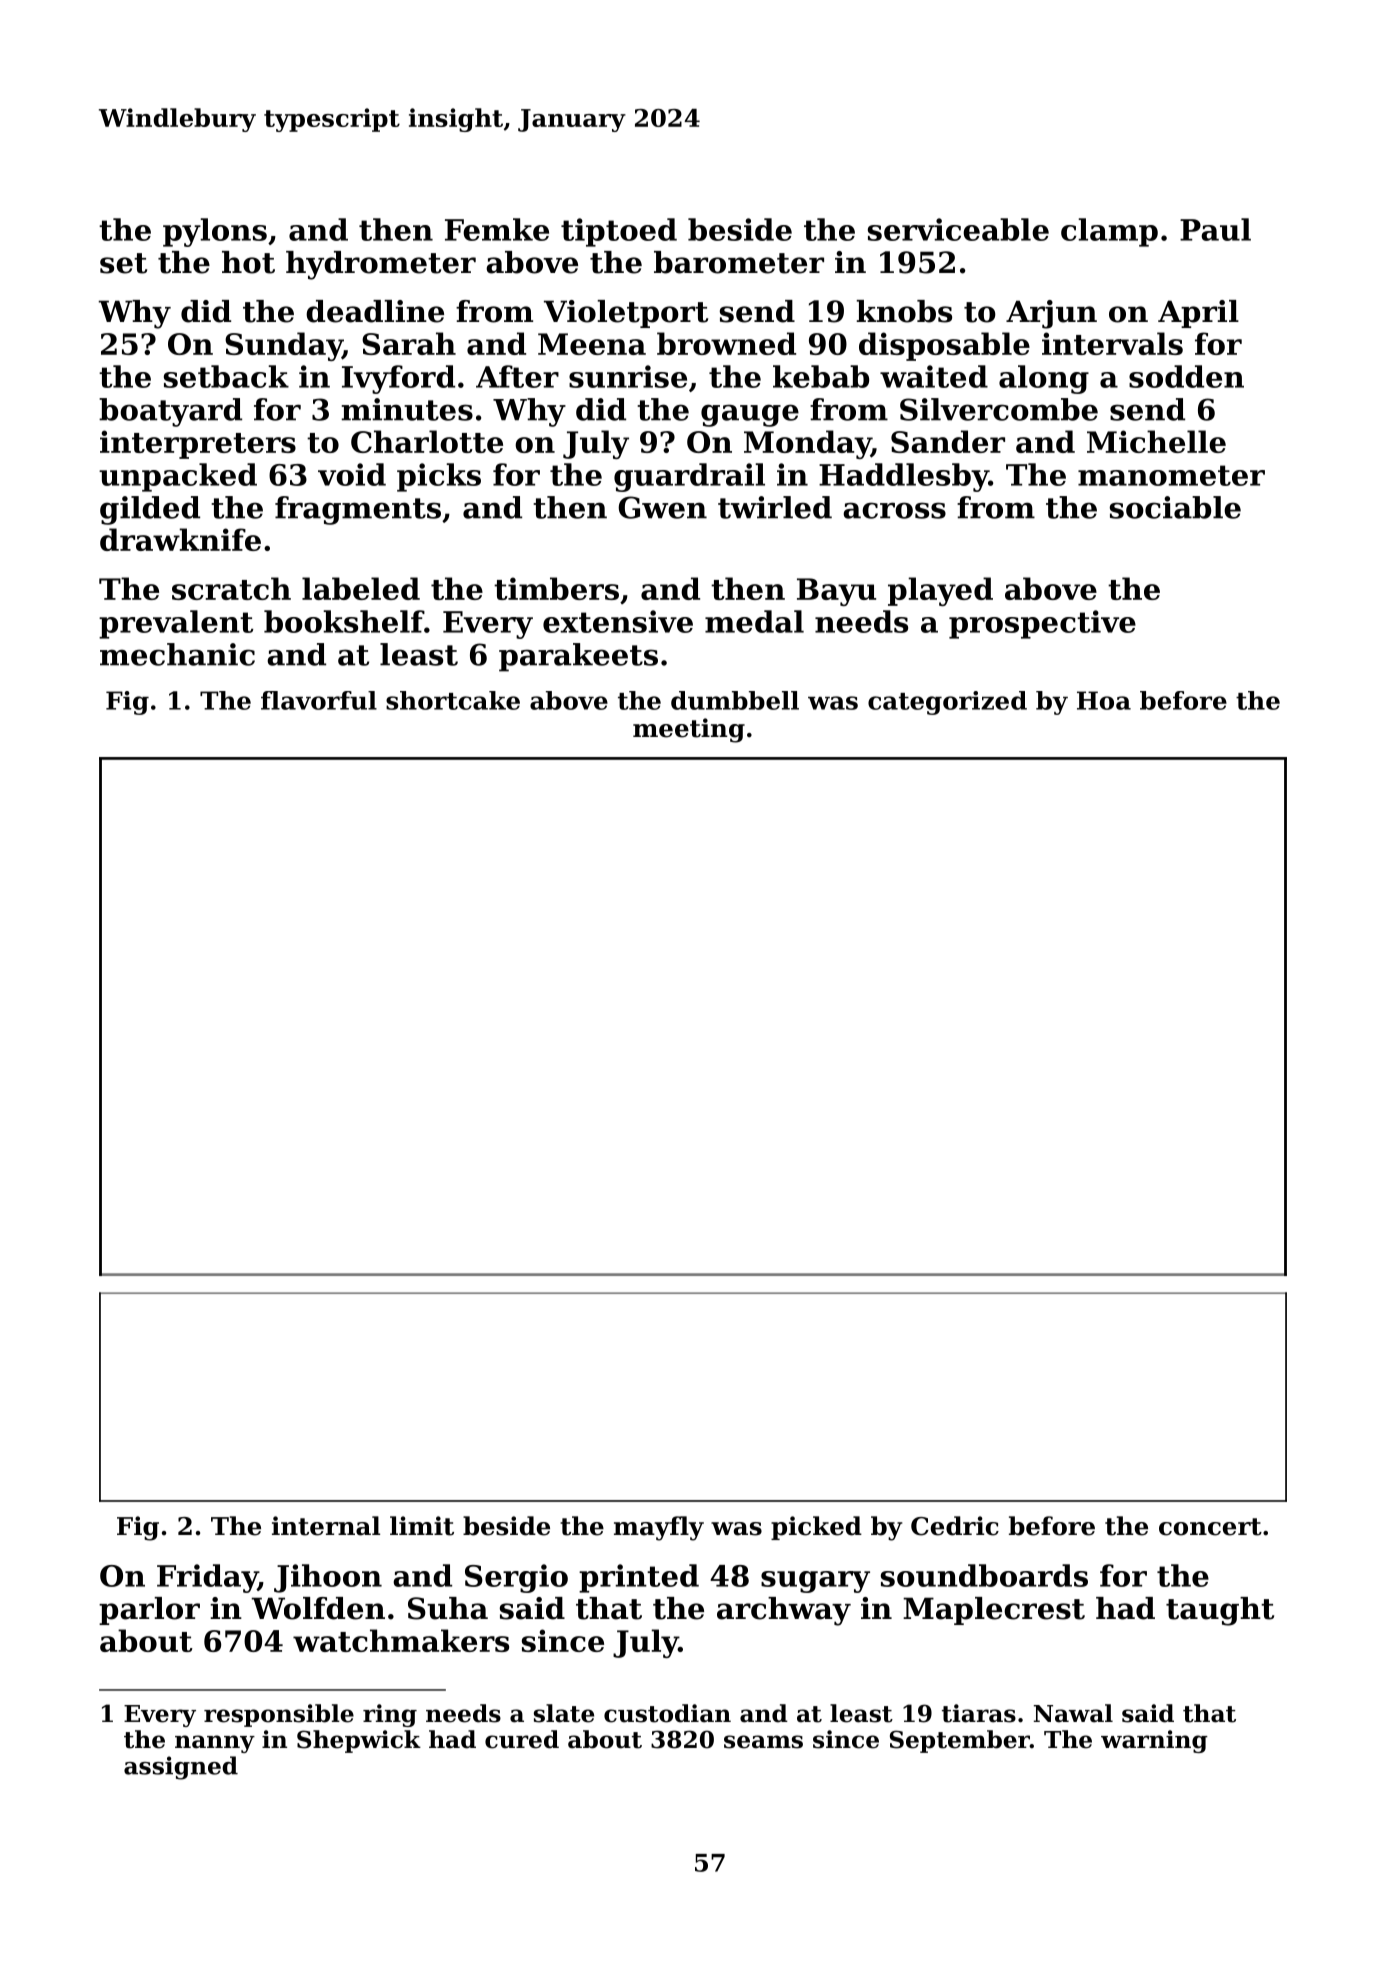 The height and width of the document is (1969, 1386). What do you see at coordinates (181, 1768) in the document?
I see `assigned` at bounding box center [181, 1768].
